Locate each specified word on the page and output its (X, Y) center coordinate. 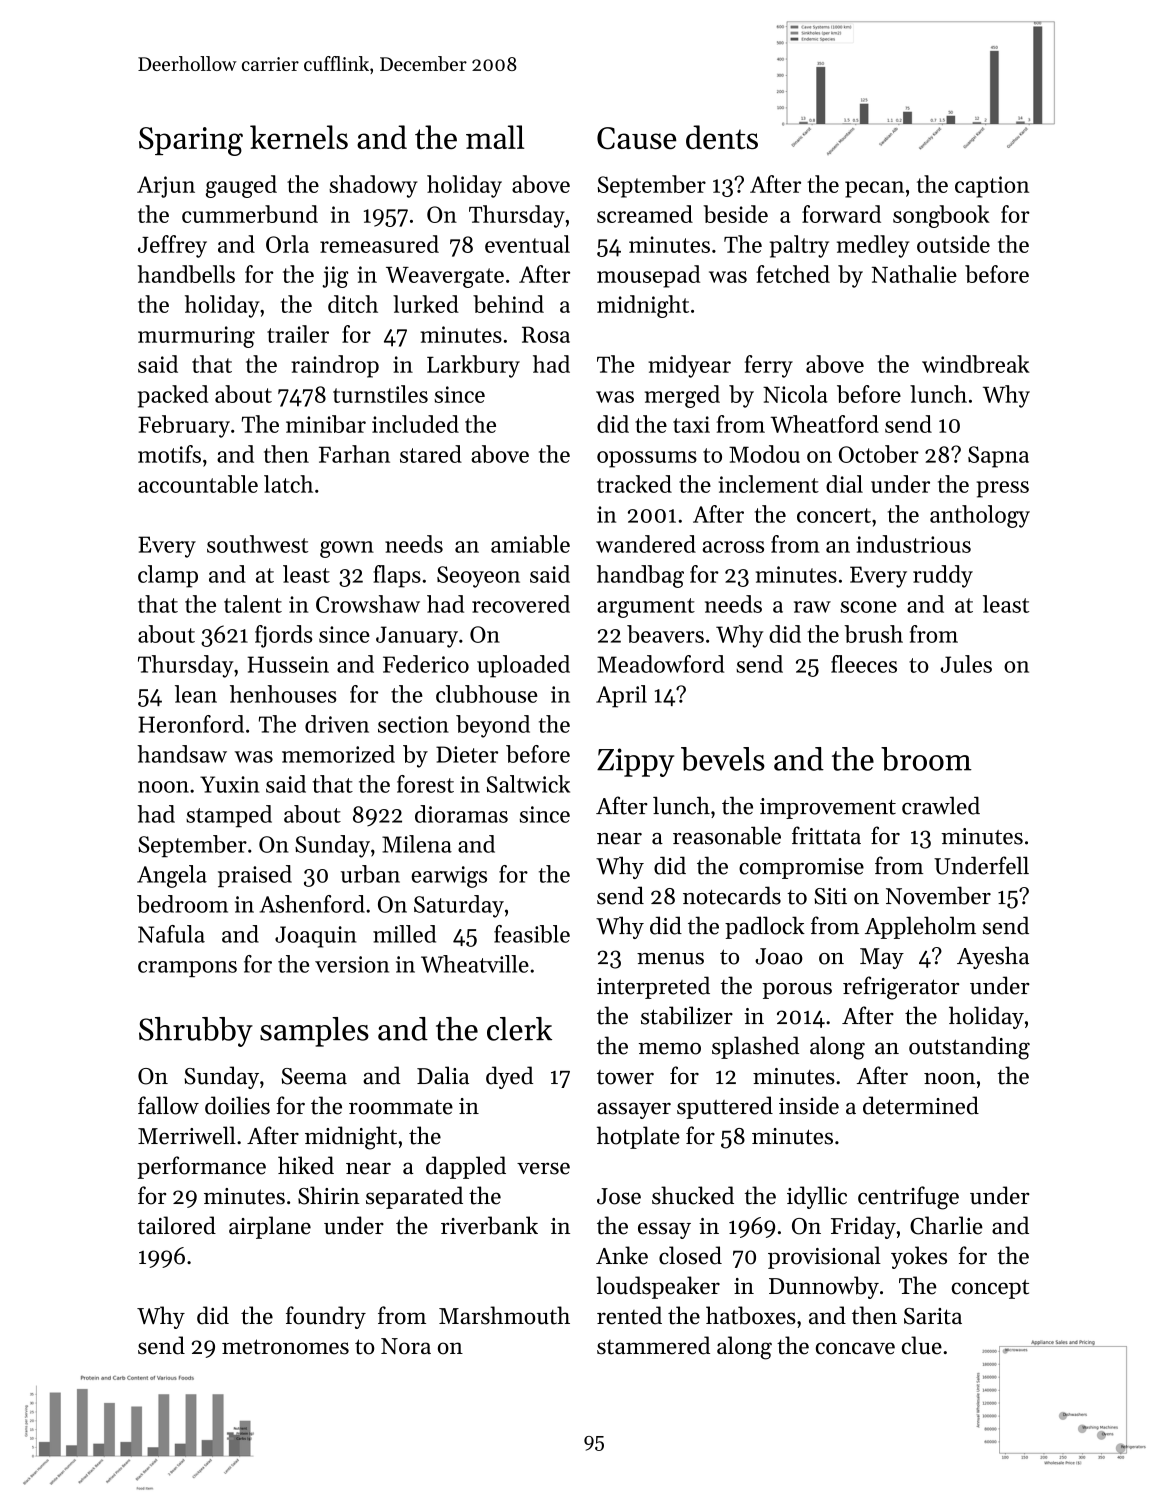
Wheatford (824, 424)
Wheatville (475, 964)
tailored (177, 1225)
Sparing (191, 141)
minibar (326, 424)
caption (992, 187)
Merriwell (187, 1135)
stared (431, 454)
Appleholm (920, 927)
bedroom (182, 904)
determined (921, 1105)
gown (347, 549)
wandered (646, 544)
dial (844, 484)
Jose (619, 1196)
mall (495, 137)
